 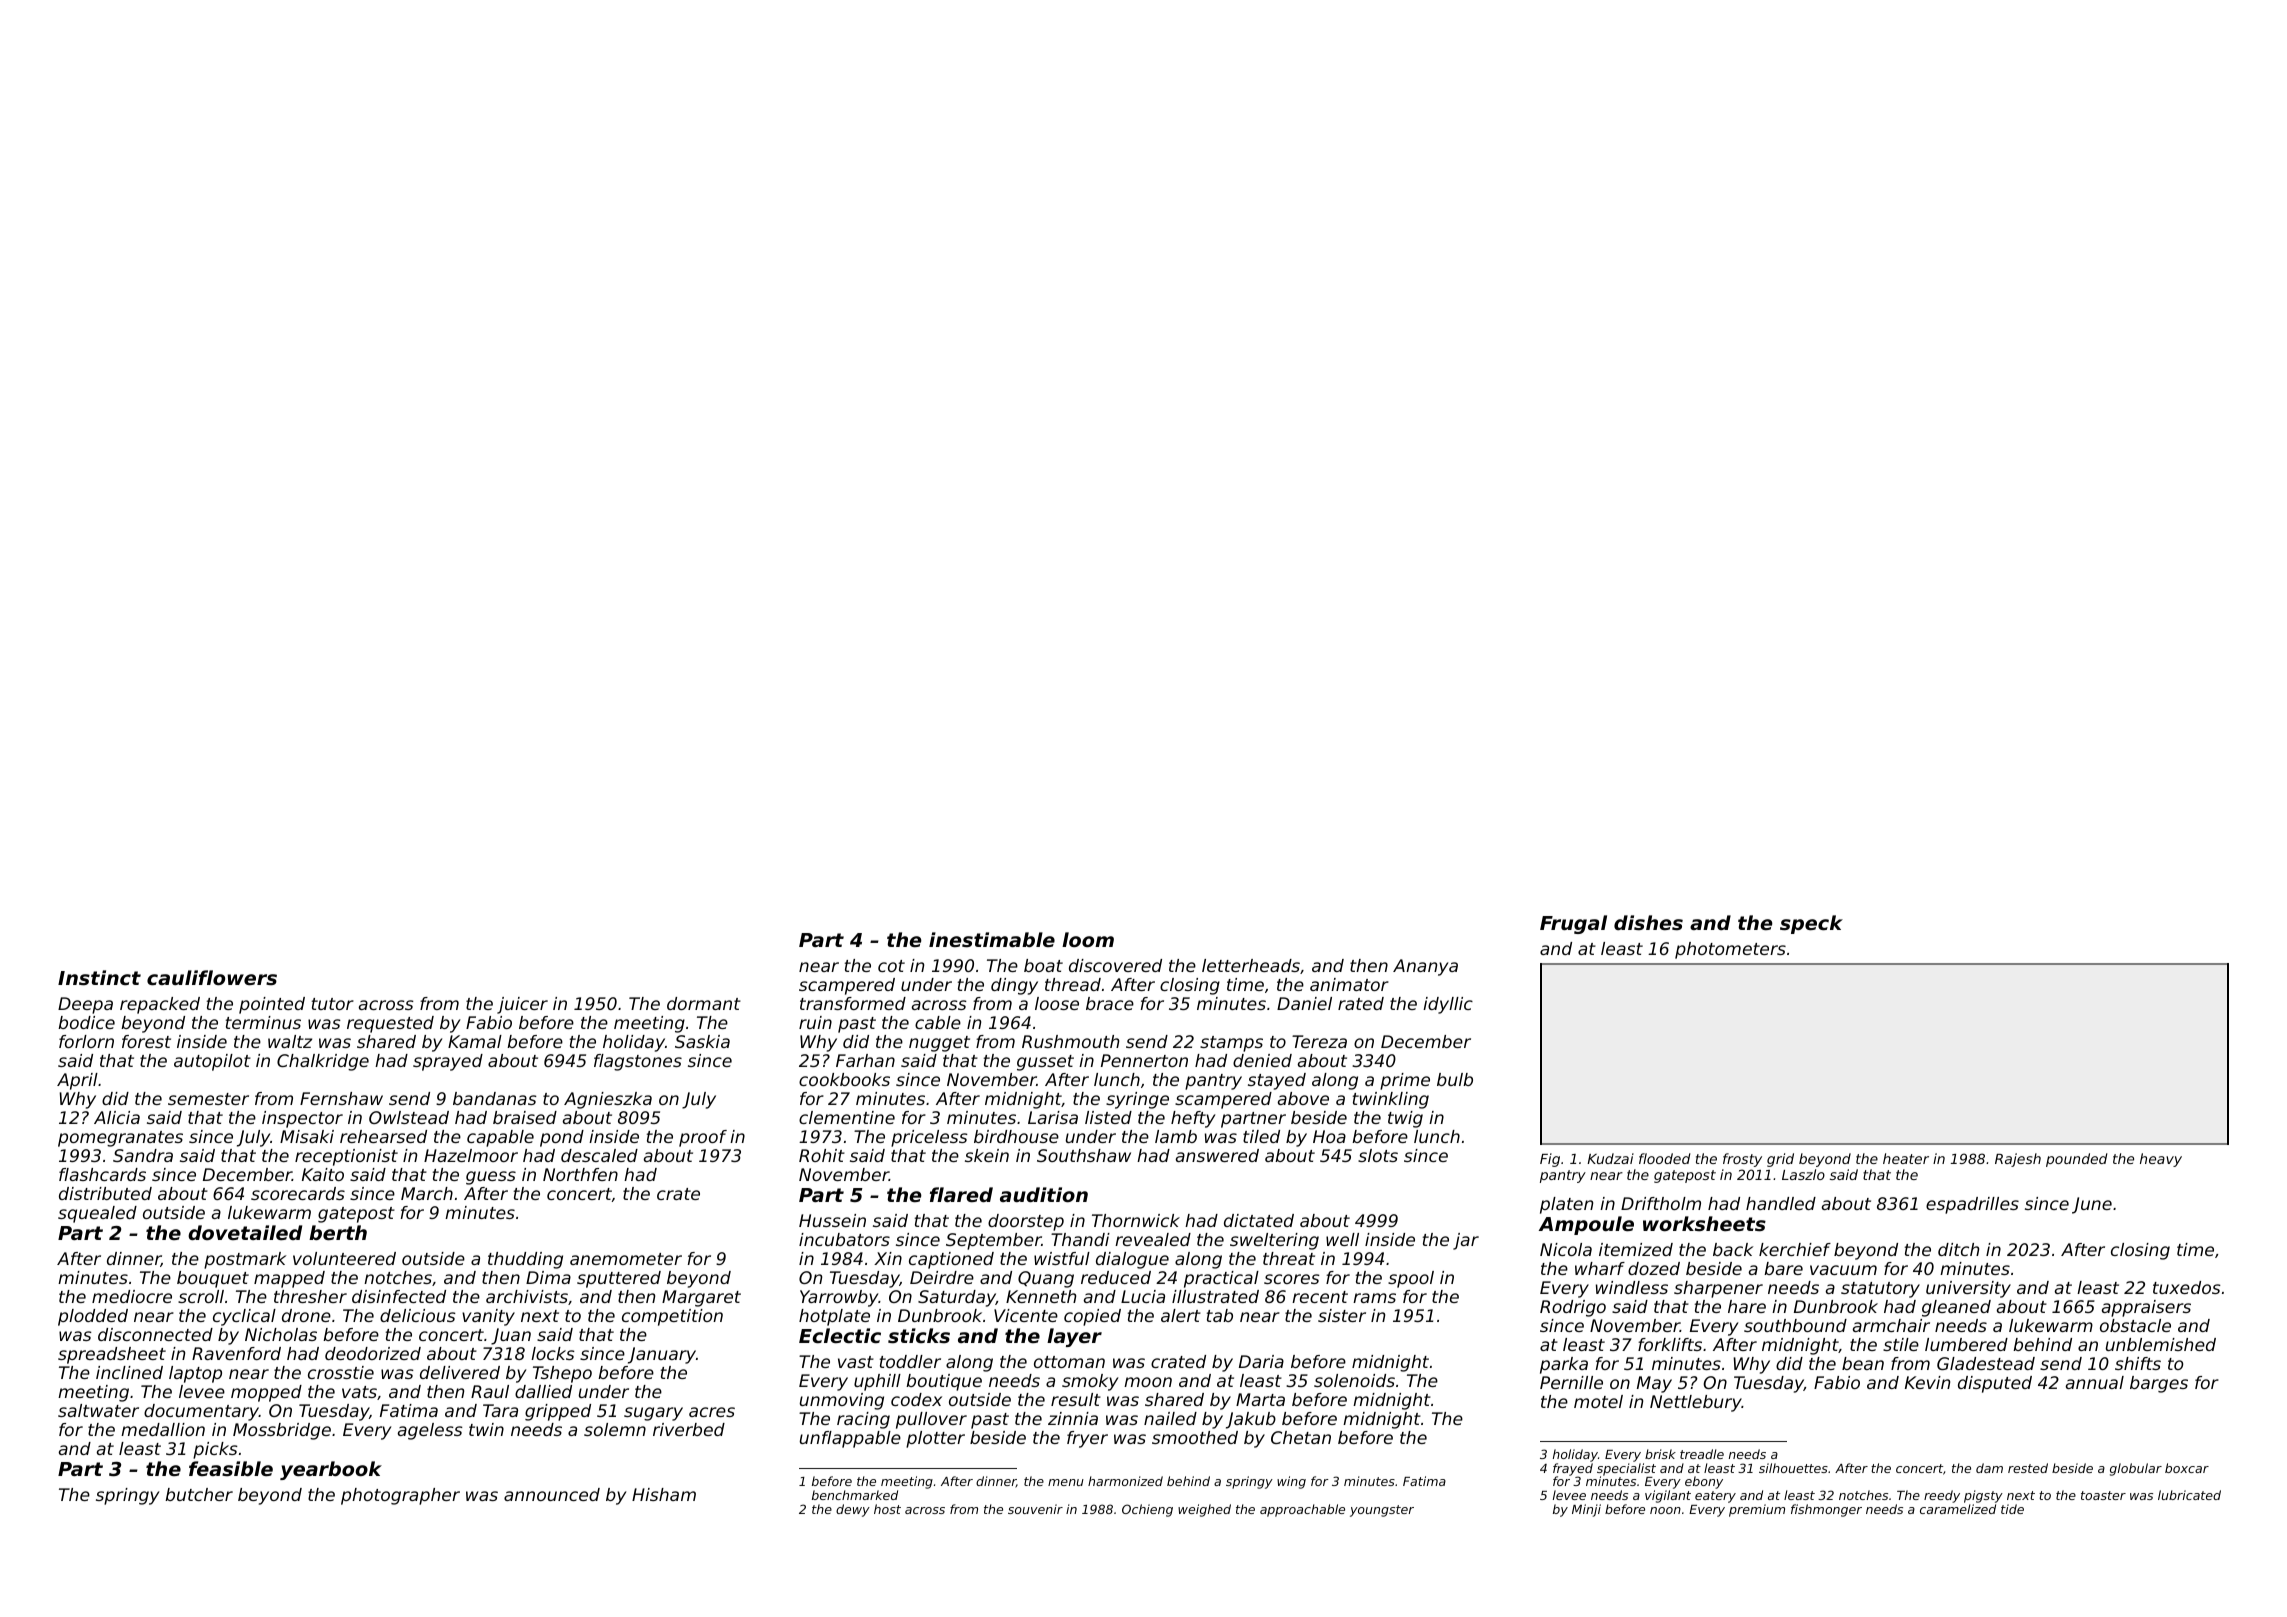 What do you see at coordinates (199, 1494) in the screenshot?
I see `butcher` at bounding box center [199, 1494].
